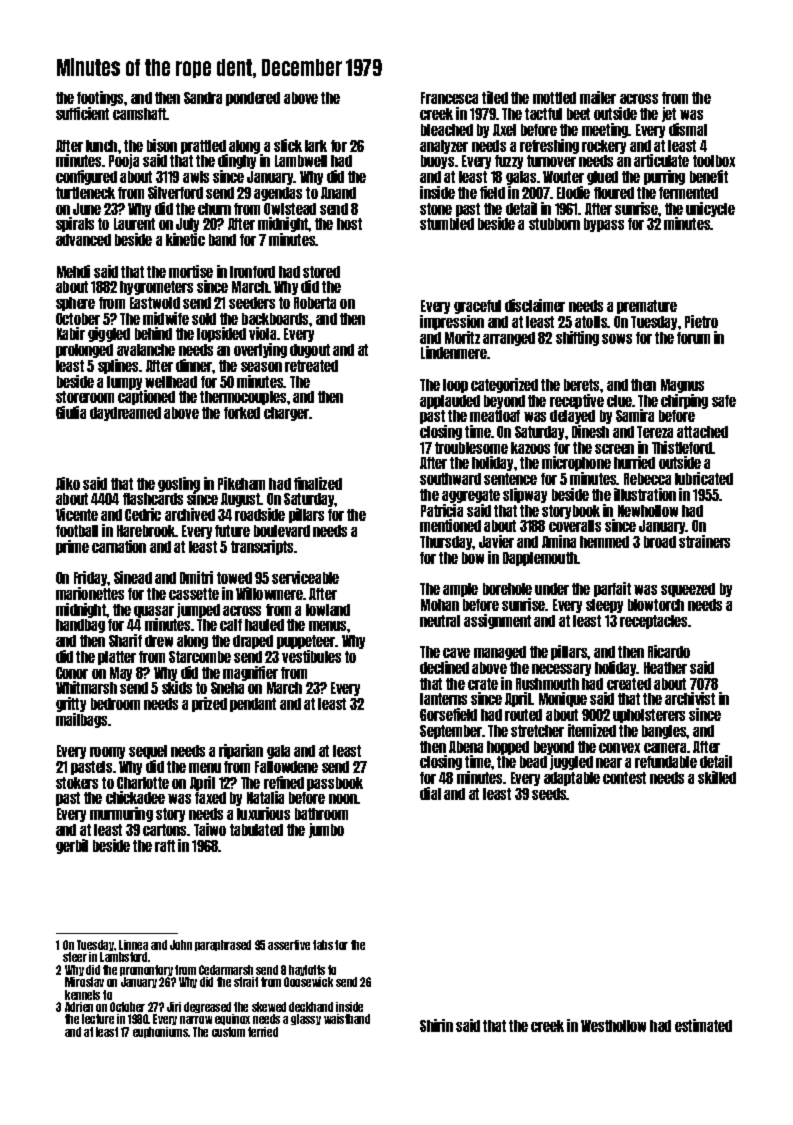  Describe the element at coordinates (154, 612) in the document. I see `quasar` at that location.
